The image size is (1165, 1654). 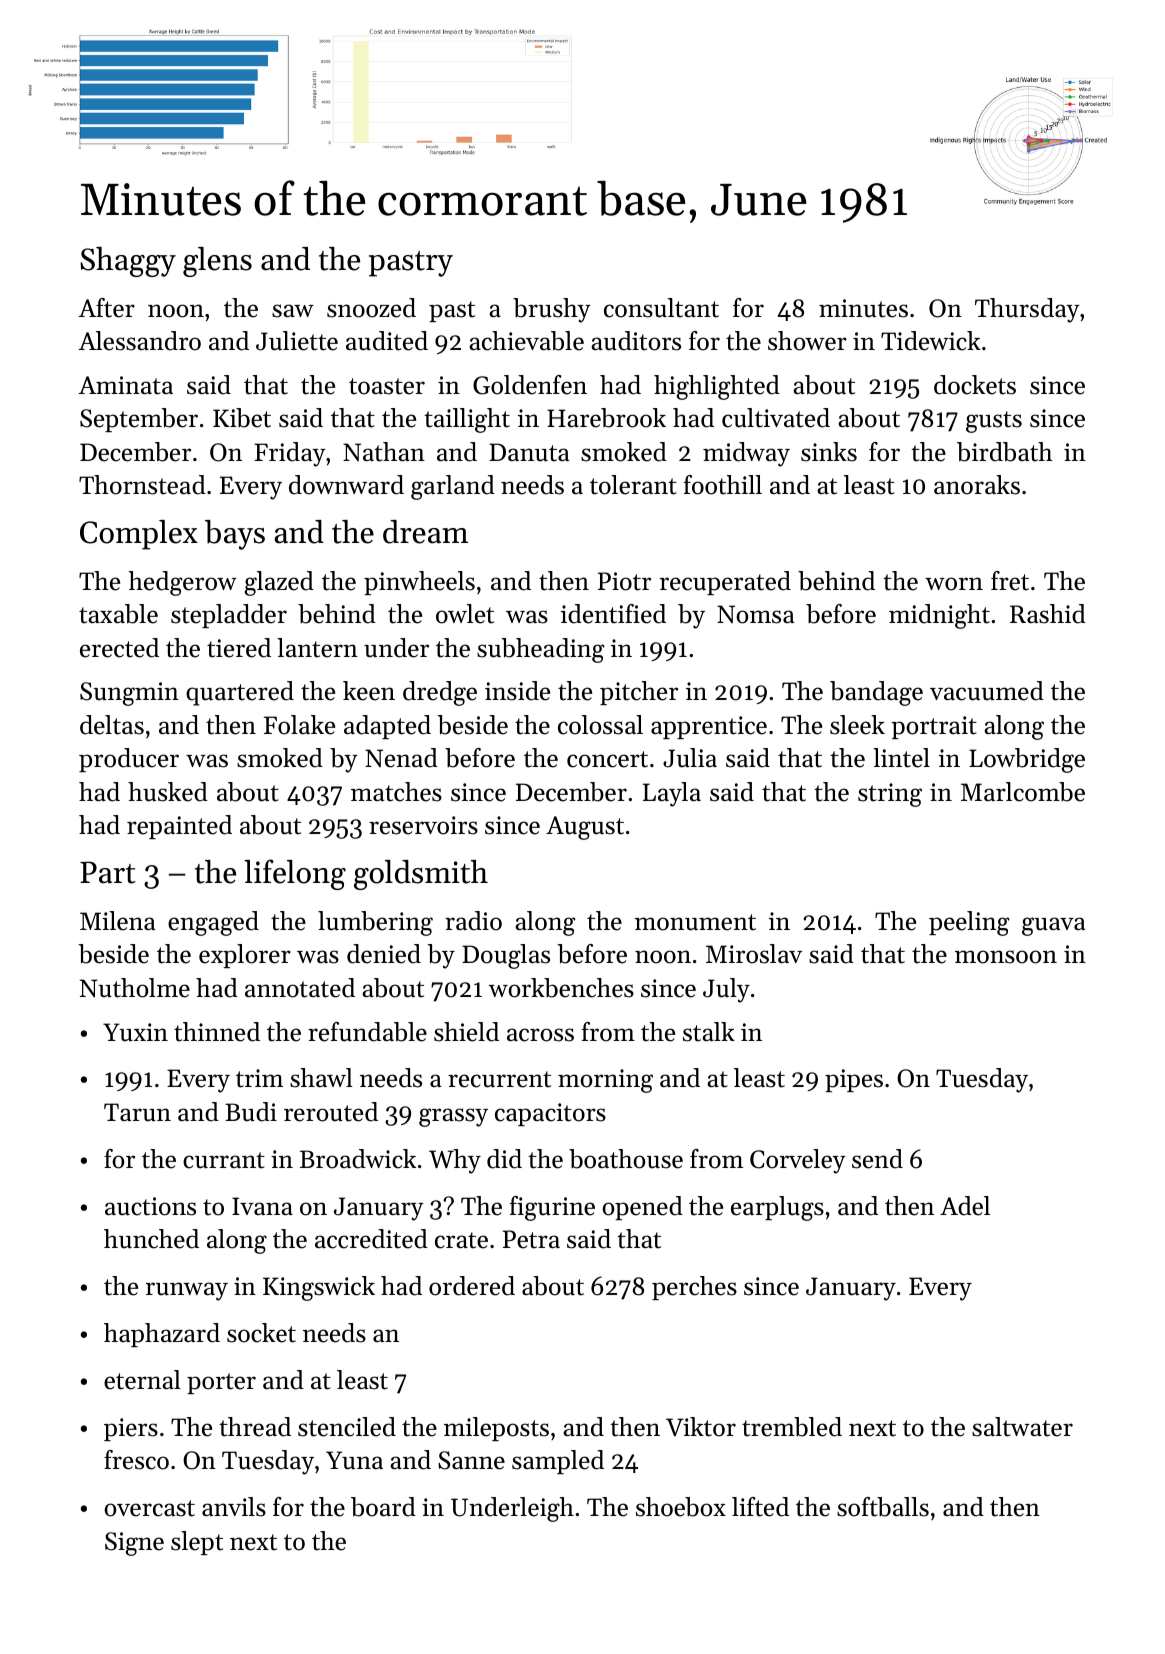 What do you see at coordinates (187, 1291) in the screenshot?
I see `runway` at bounding box center [187, 1291].
